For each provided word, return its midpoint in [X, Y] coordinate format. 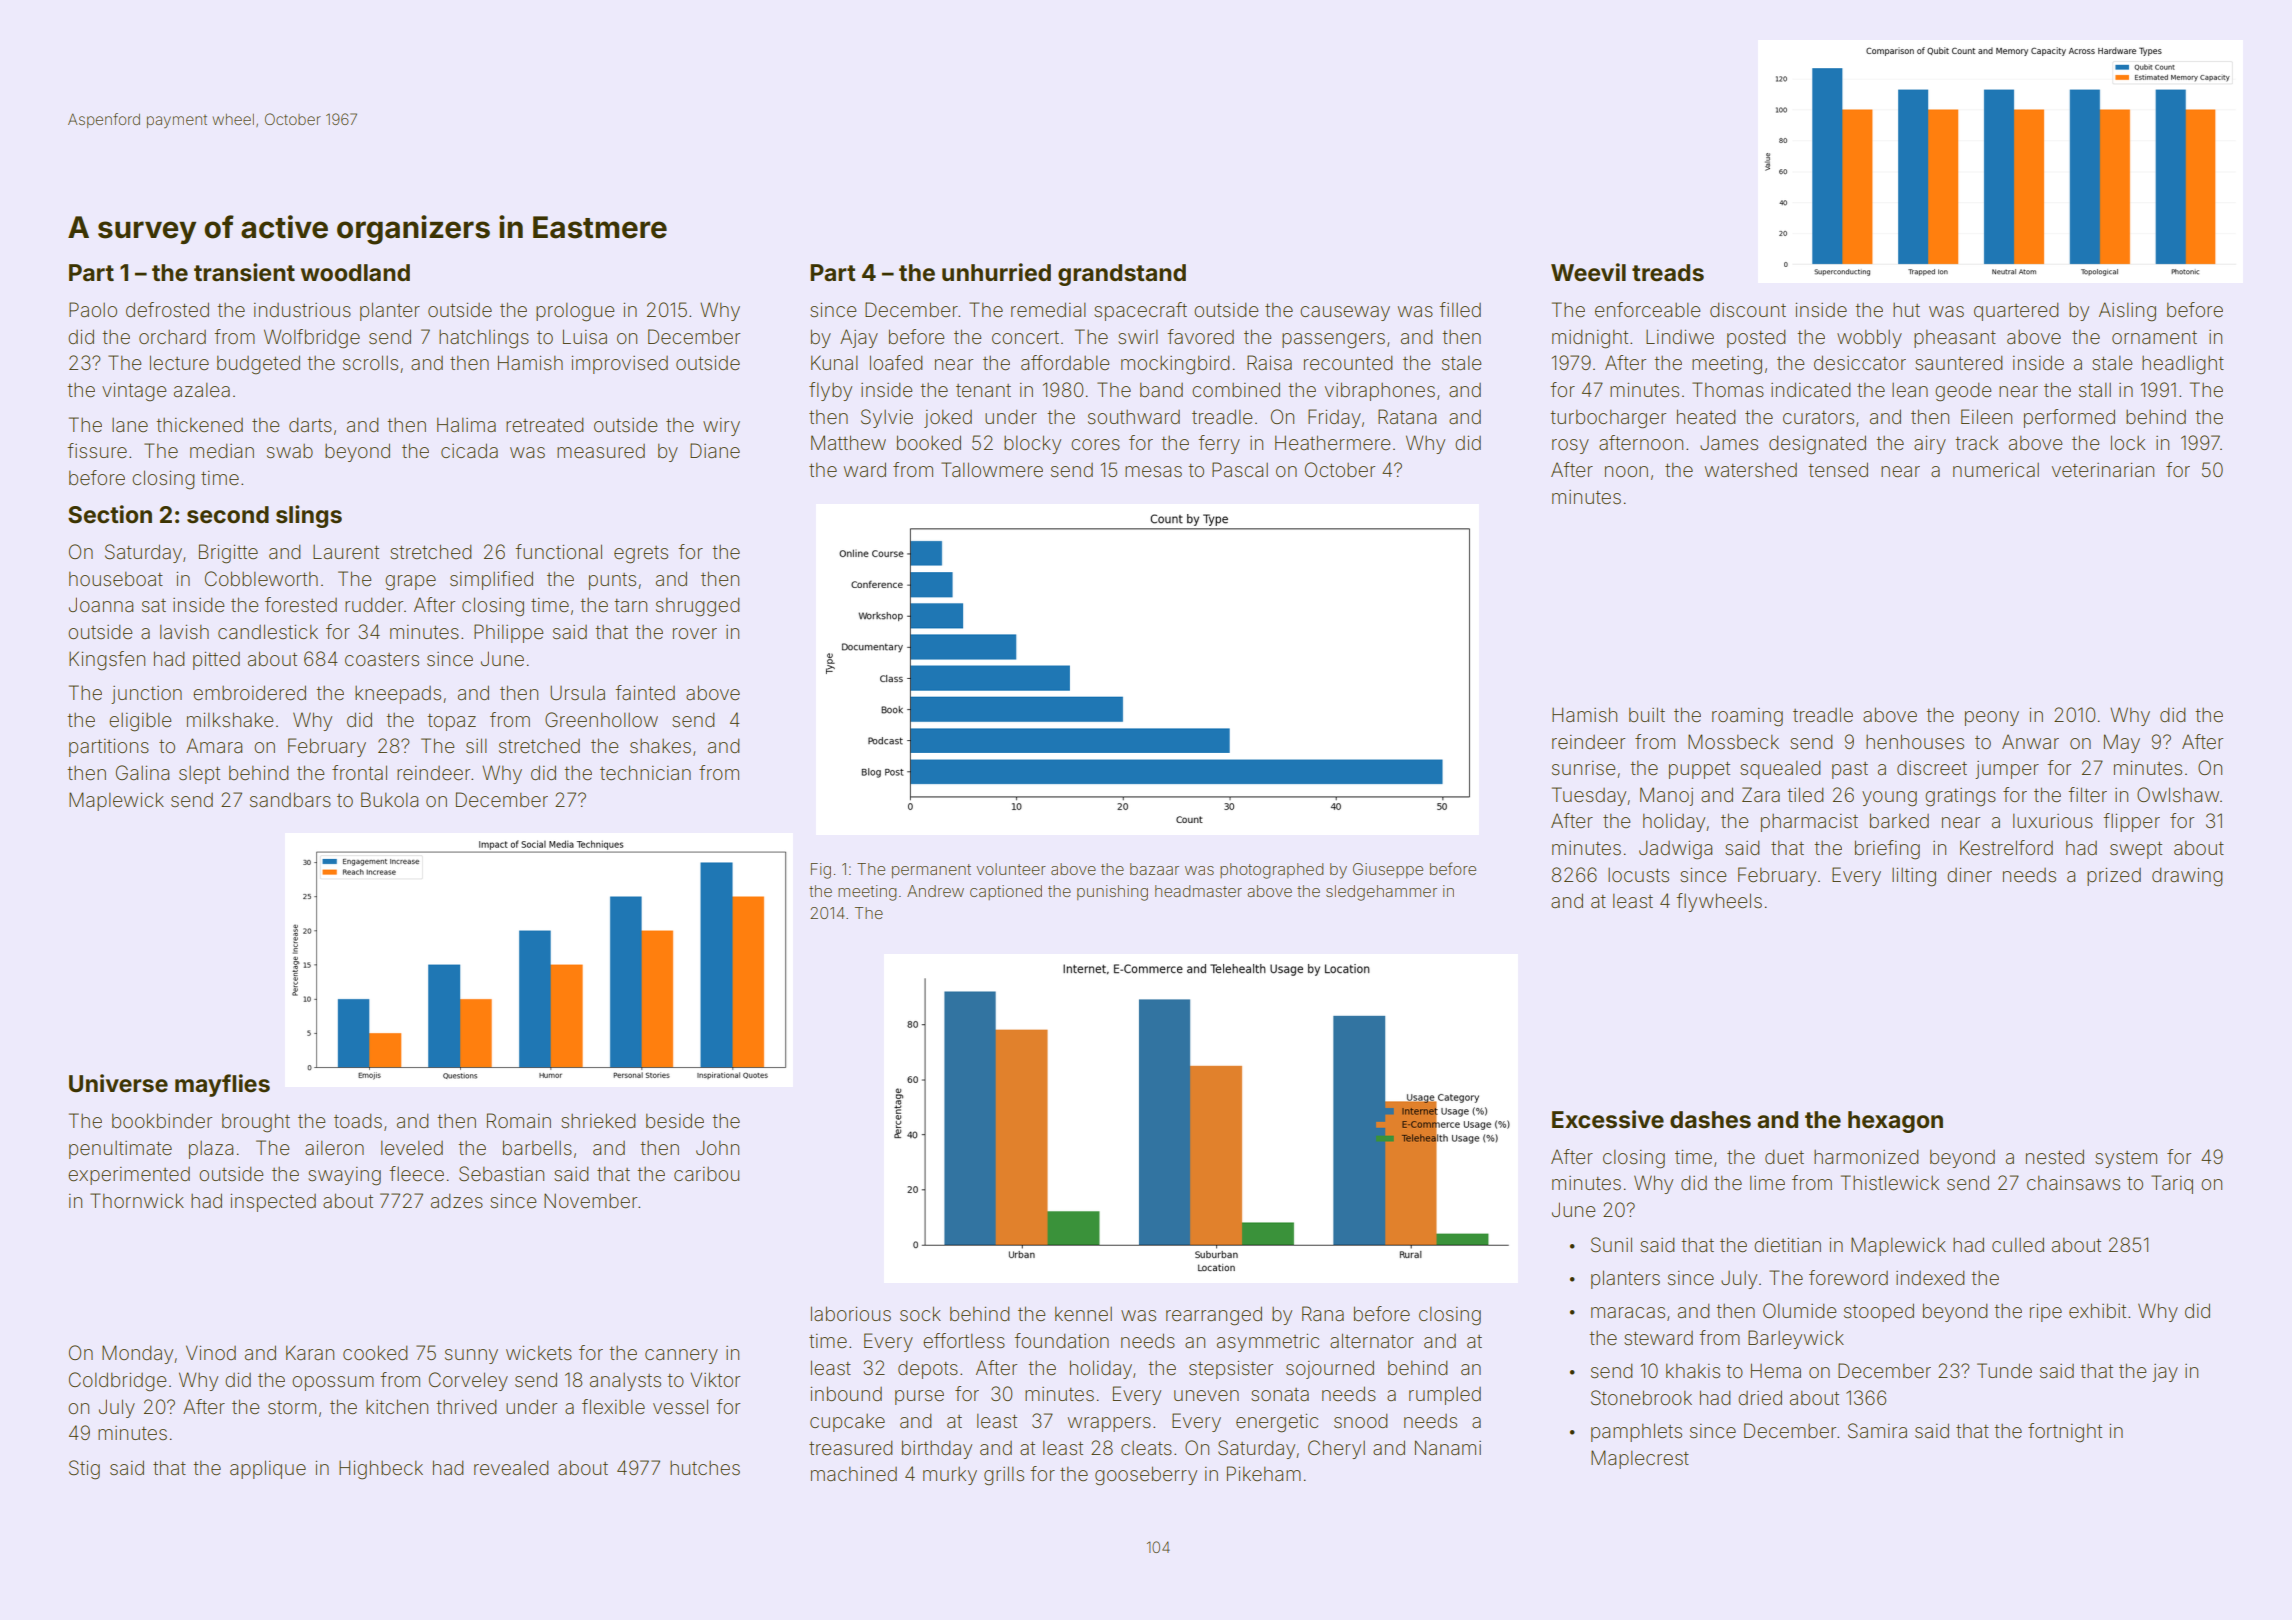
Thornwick [137, 1200]
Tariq [2172, 1184]
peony [1992, 718]
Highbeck [381, 1470]
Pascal [1240, 469]
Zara [1761, 794]
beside [675, 1120]
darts [310, 424]
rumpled [1445, 1396]
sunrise [1583, 768]
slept [199, 775]
